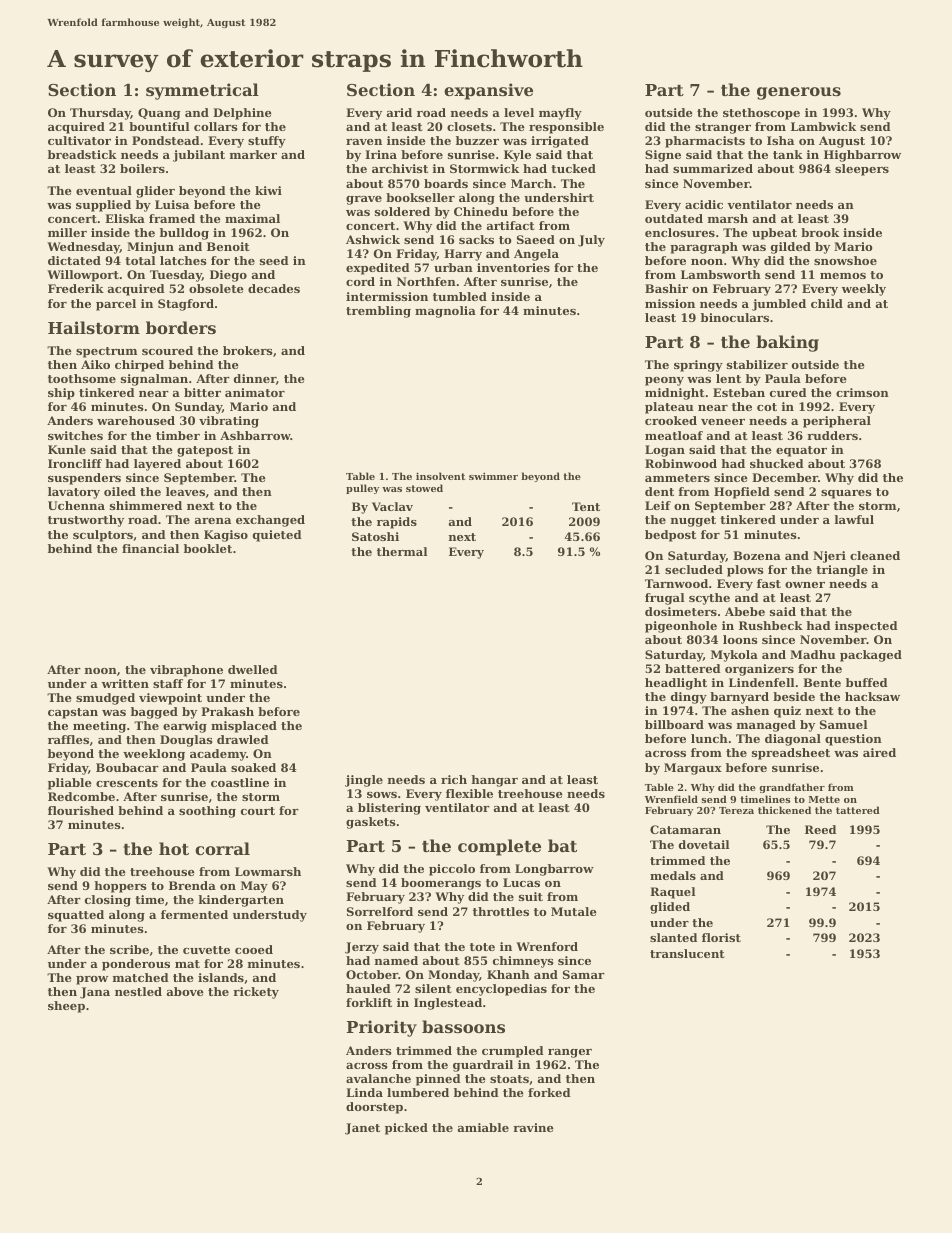 The height and width of the screenshot is (1233, 952). I want to click on Janet, so click(362, 1129).
